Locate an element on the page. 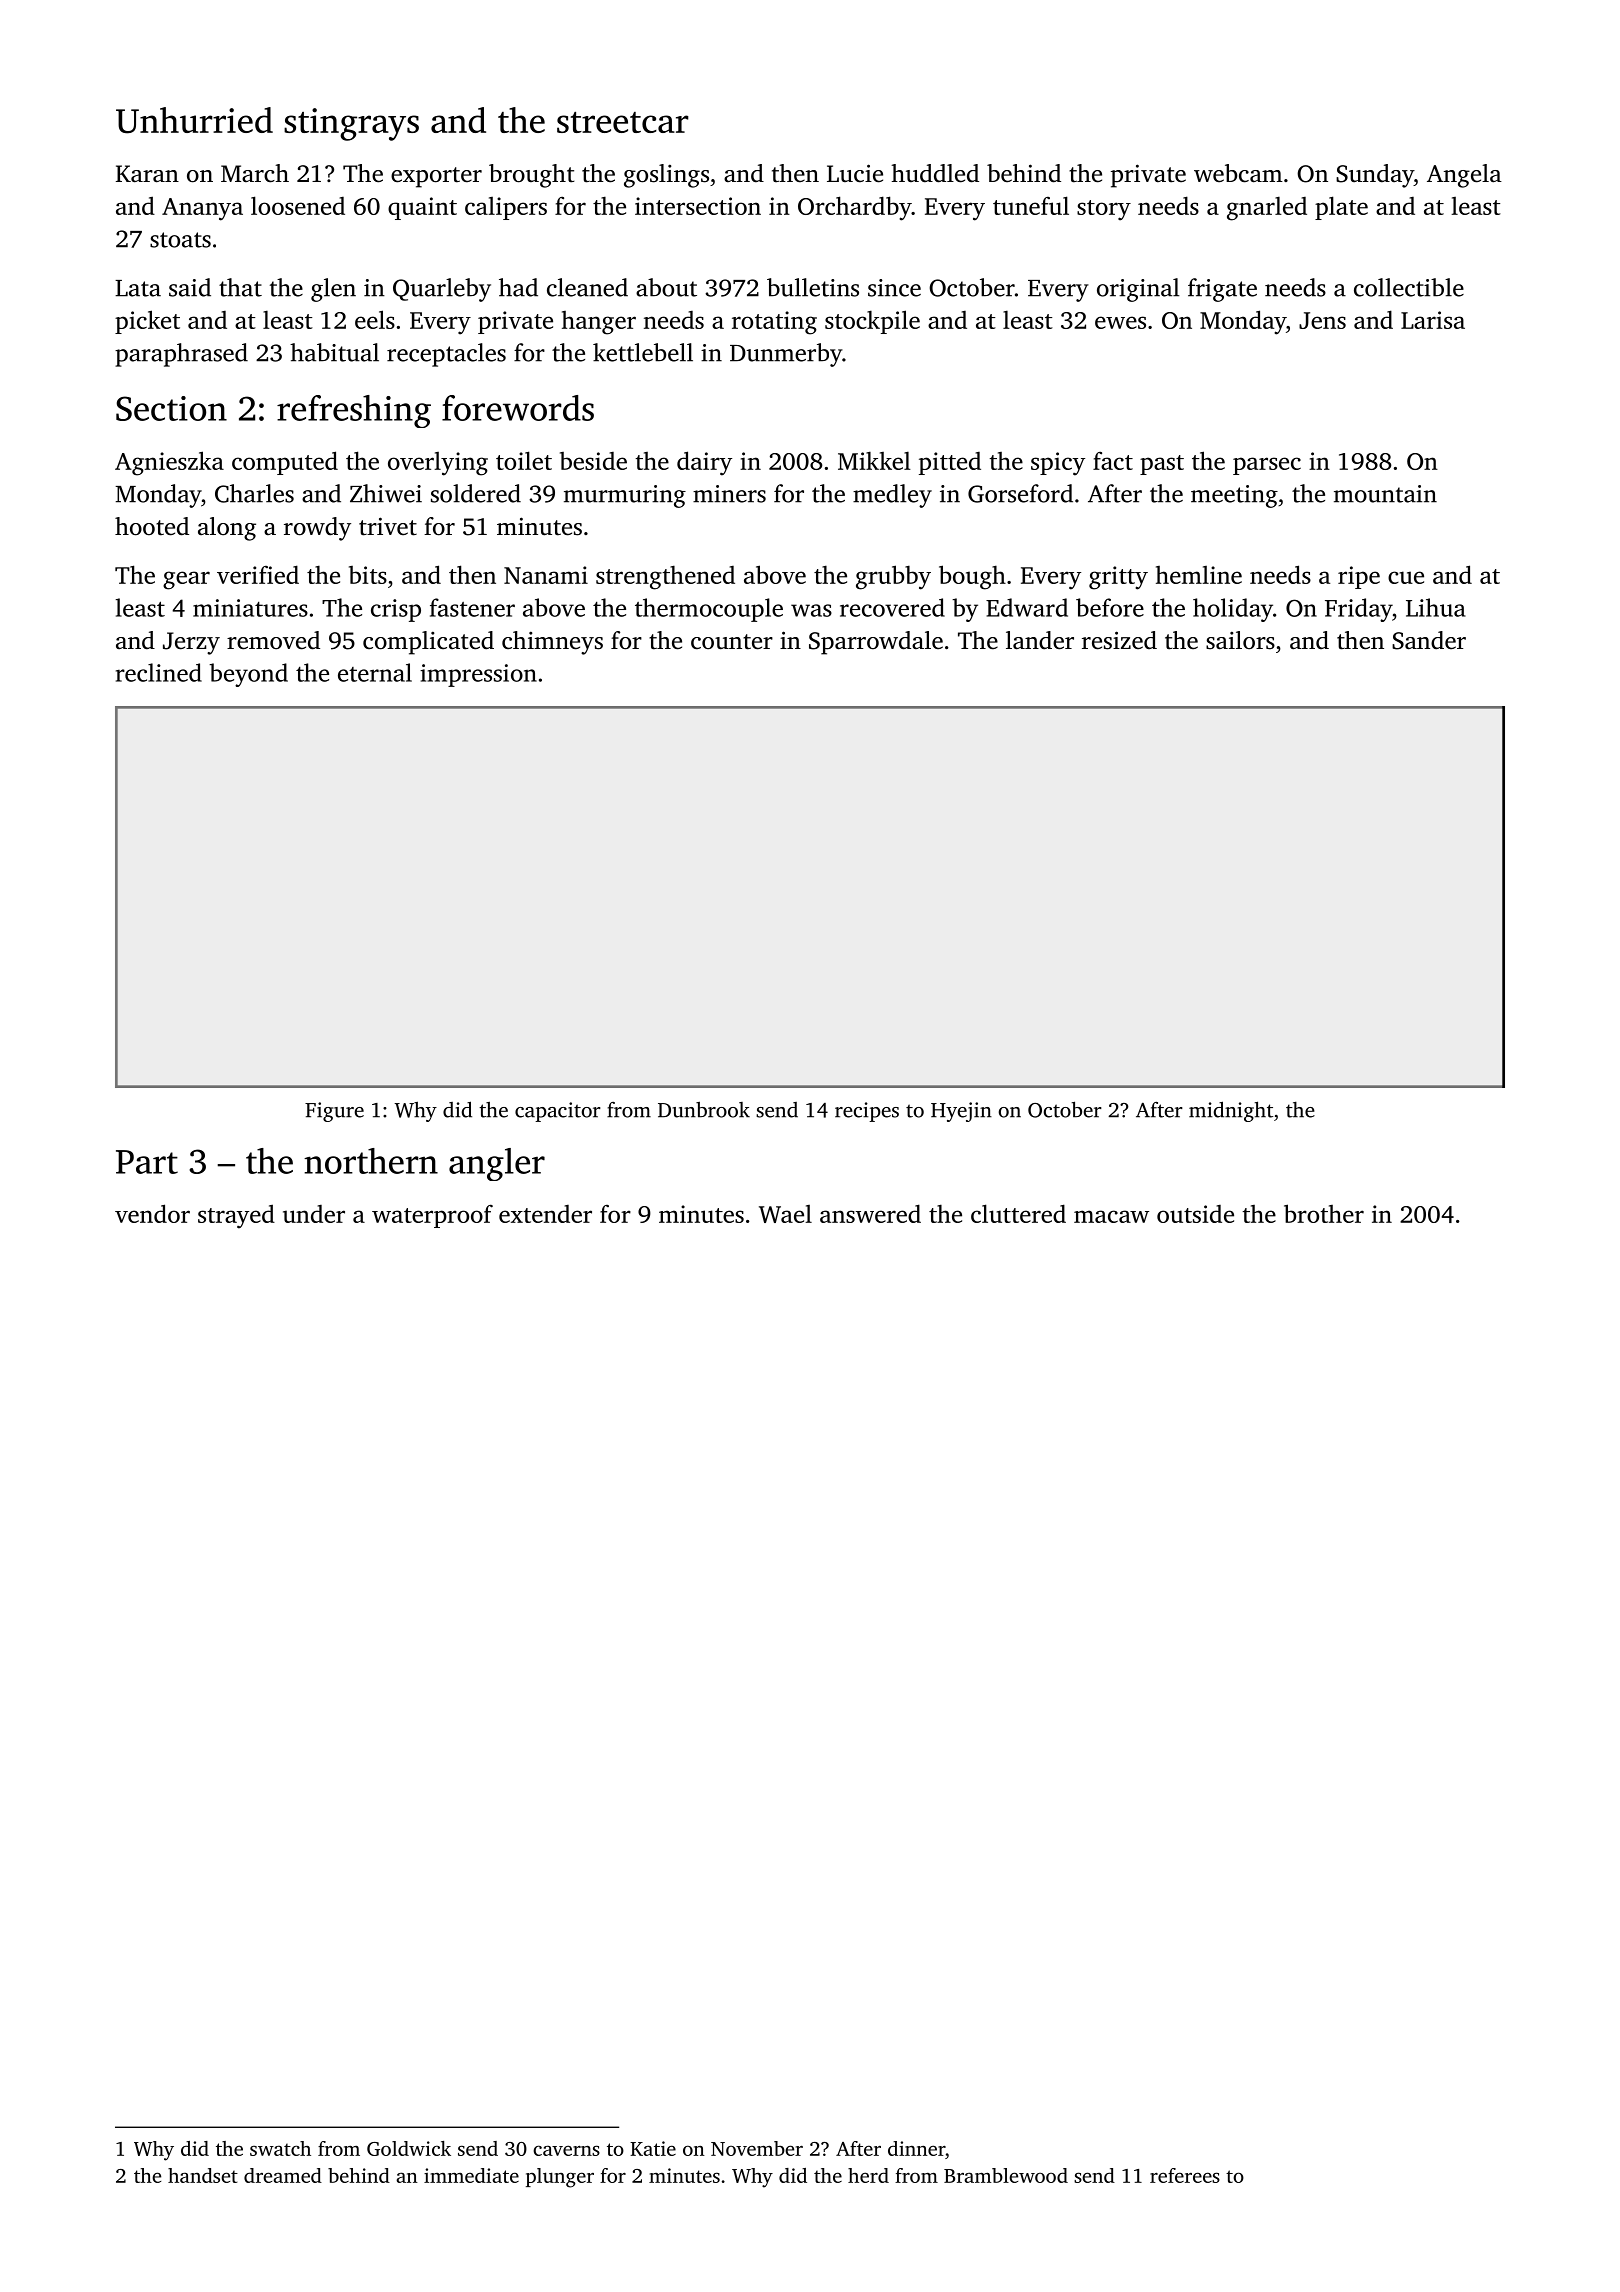 The width and height of the page is (1620, 2292). goslings is located at coordinates (666, 176).
